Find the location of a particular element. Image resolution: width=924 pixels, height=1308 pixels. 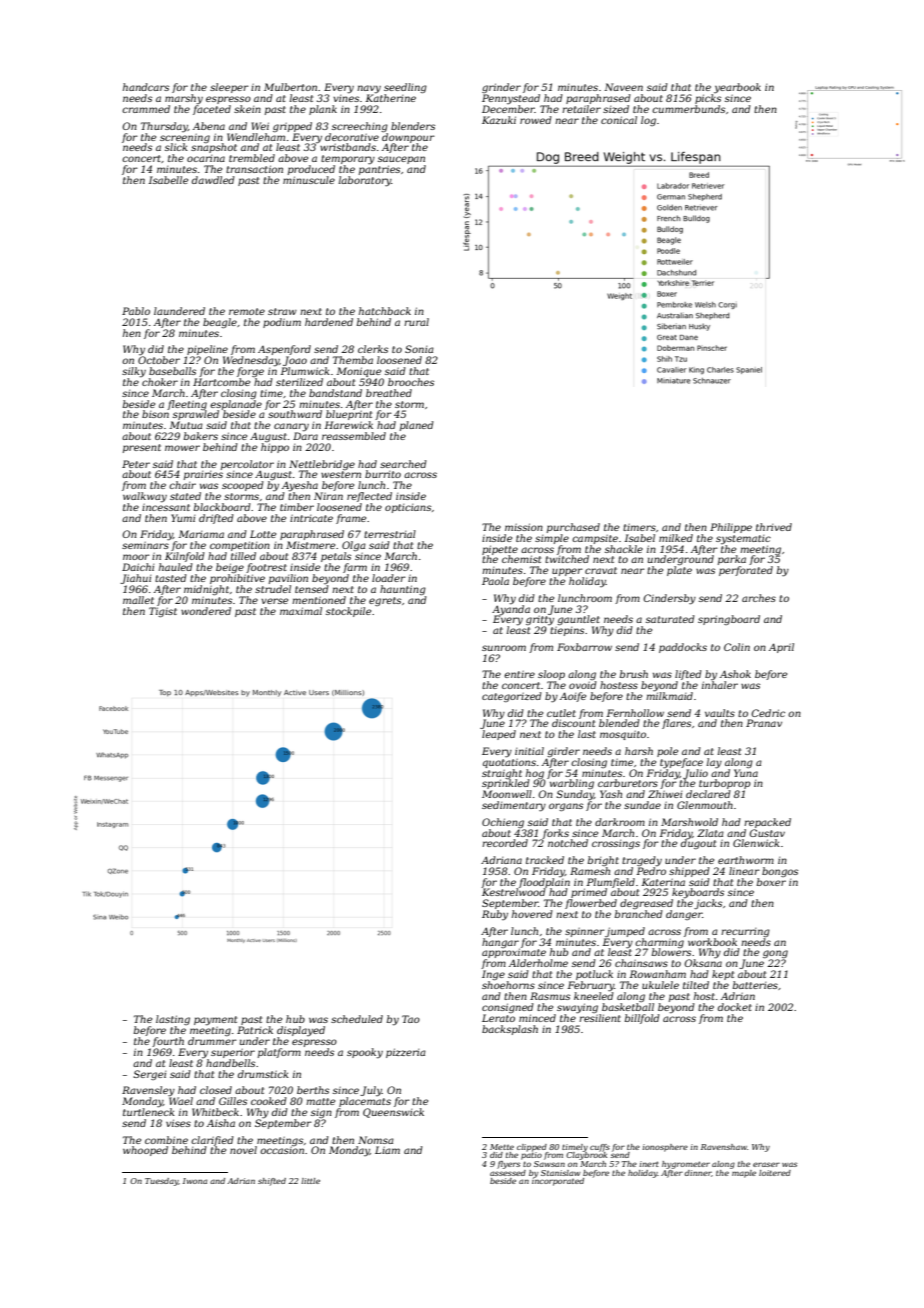

crossings is located at coordinates (616, 844).
